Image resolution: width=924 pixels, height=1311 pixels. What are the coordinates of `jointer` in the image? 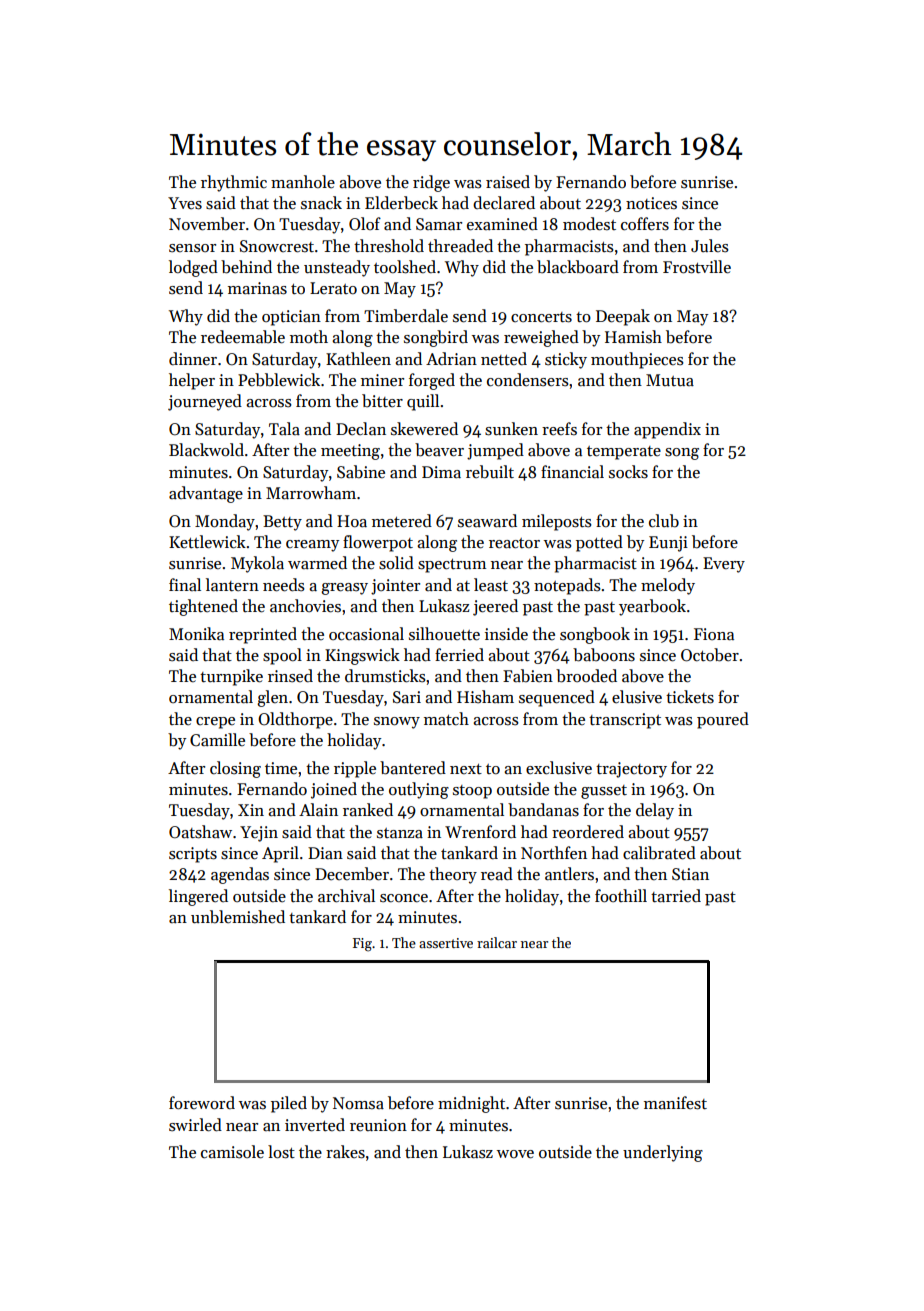 It's located at (395, 587).
